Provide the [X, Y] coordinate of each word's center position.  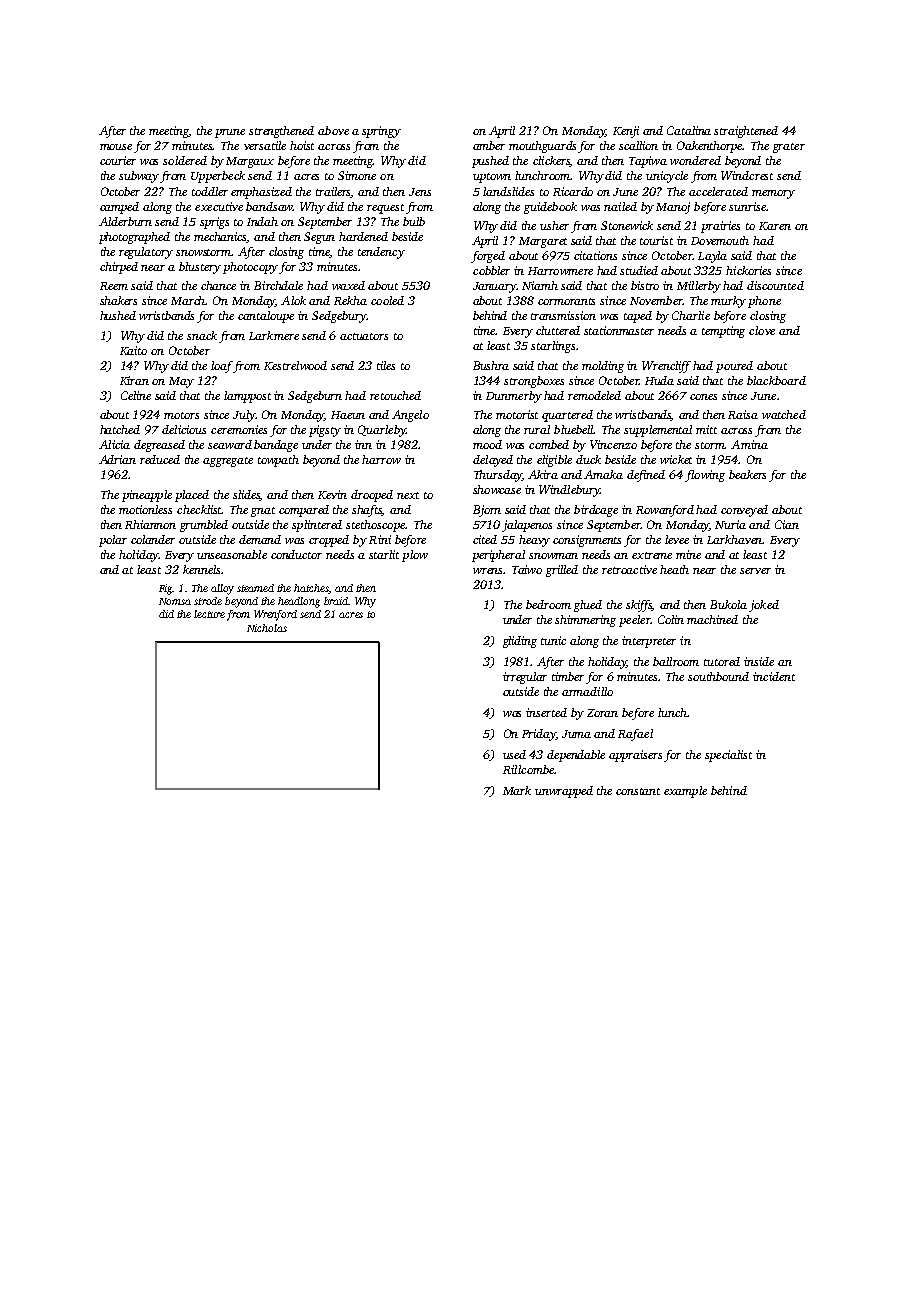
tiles [386, 365]
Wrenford [275, 615]
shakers [118, 300]
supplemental [658, 431]
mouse [116, 147]
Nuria [730, 524]
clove [762, 330]
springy [381, 132]
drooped [372, 496]
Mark [517, 790]
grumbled [204, 526]
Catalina [689, 130]
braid [336, 601]
